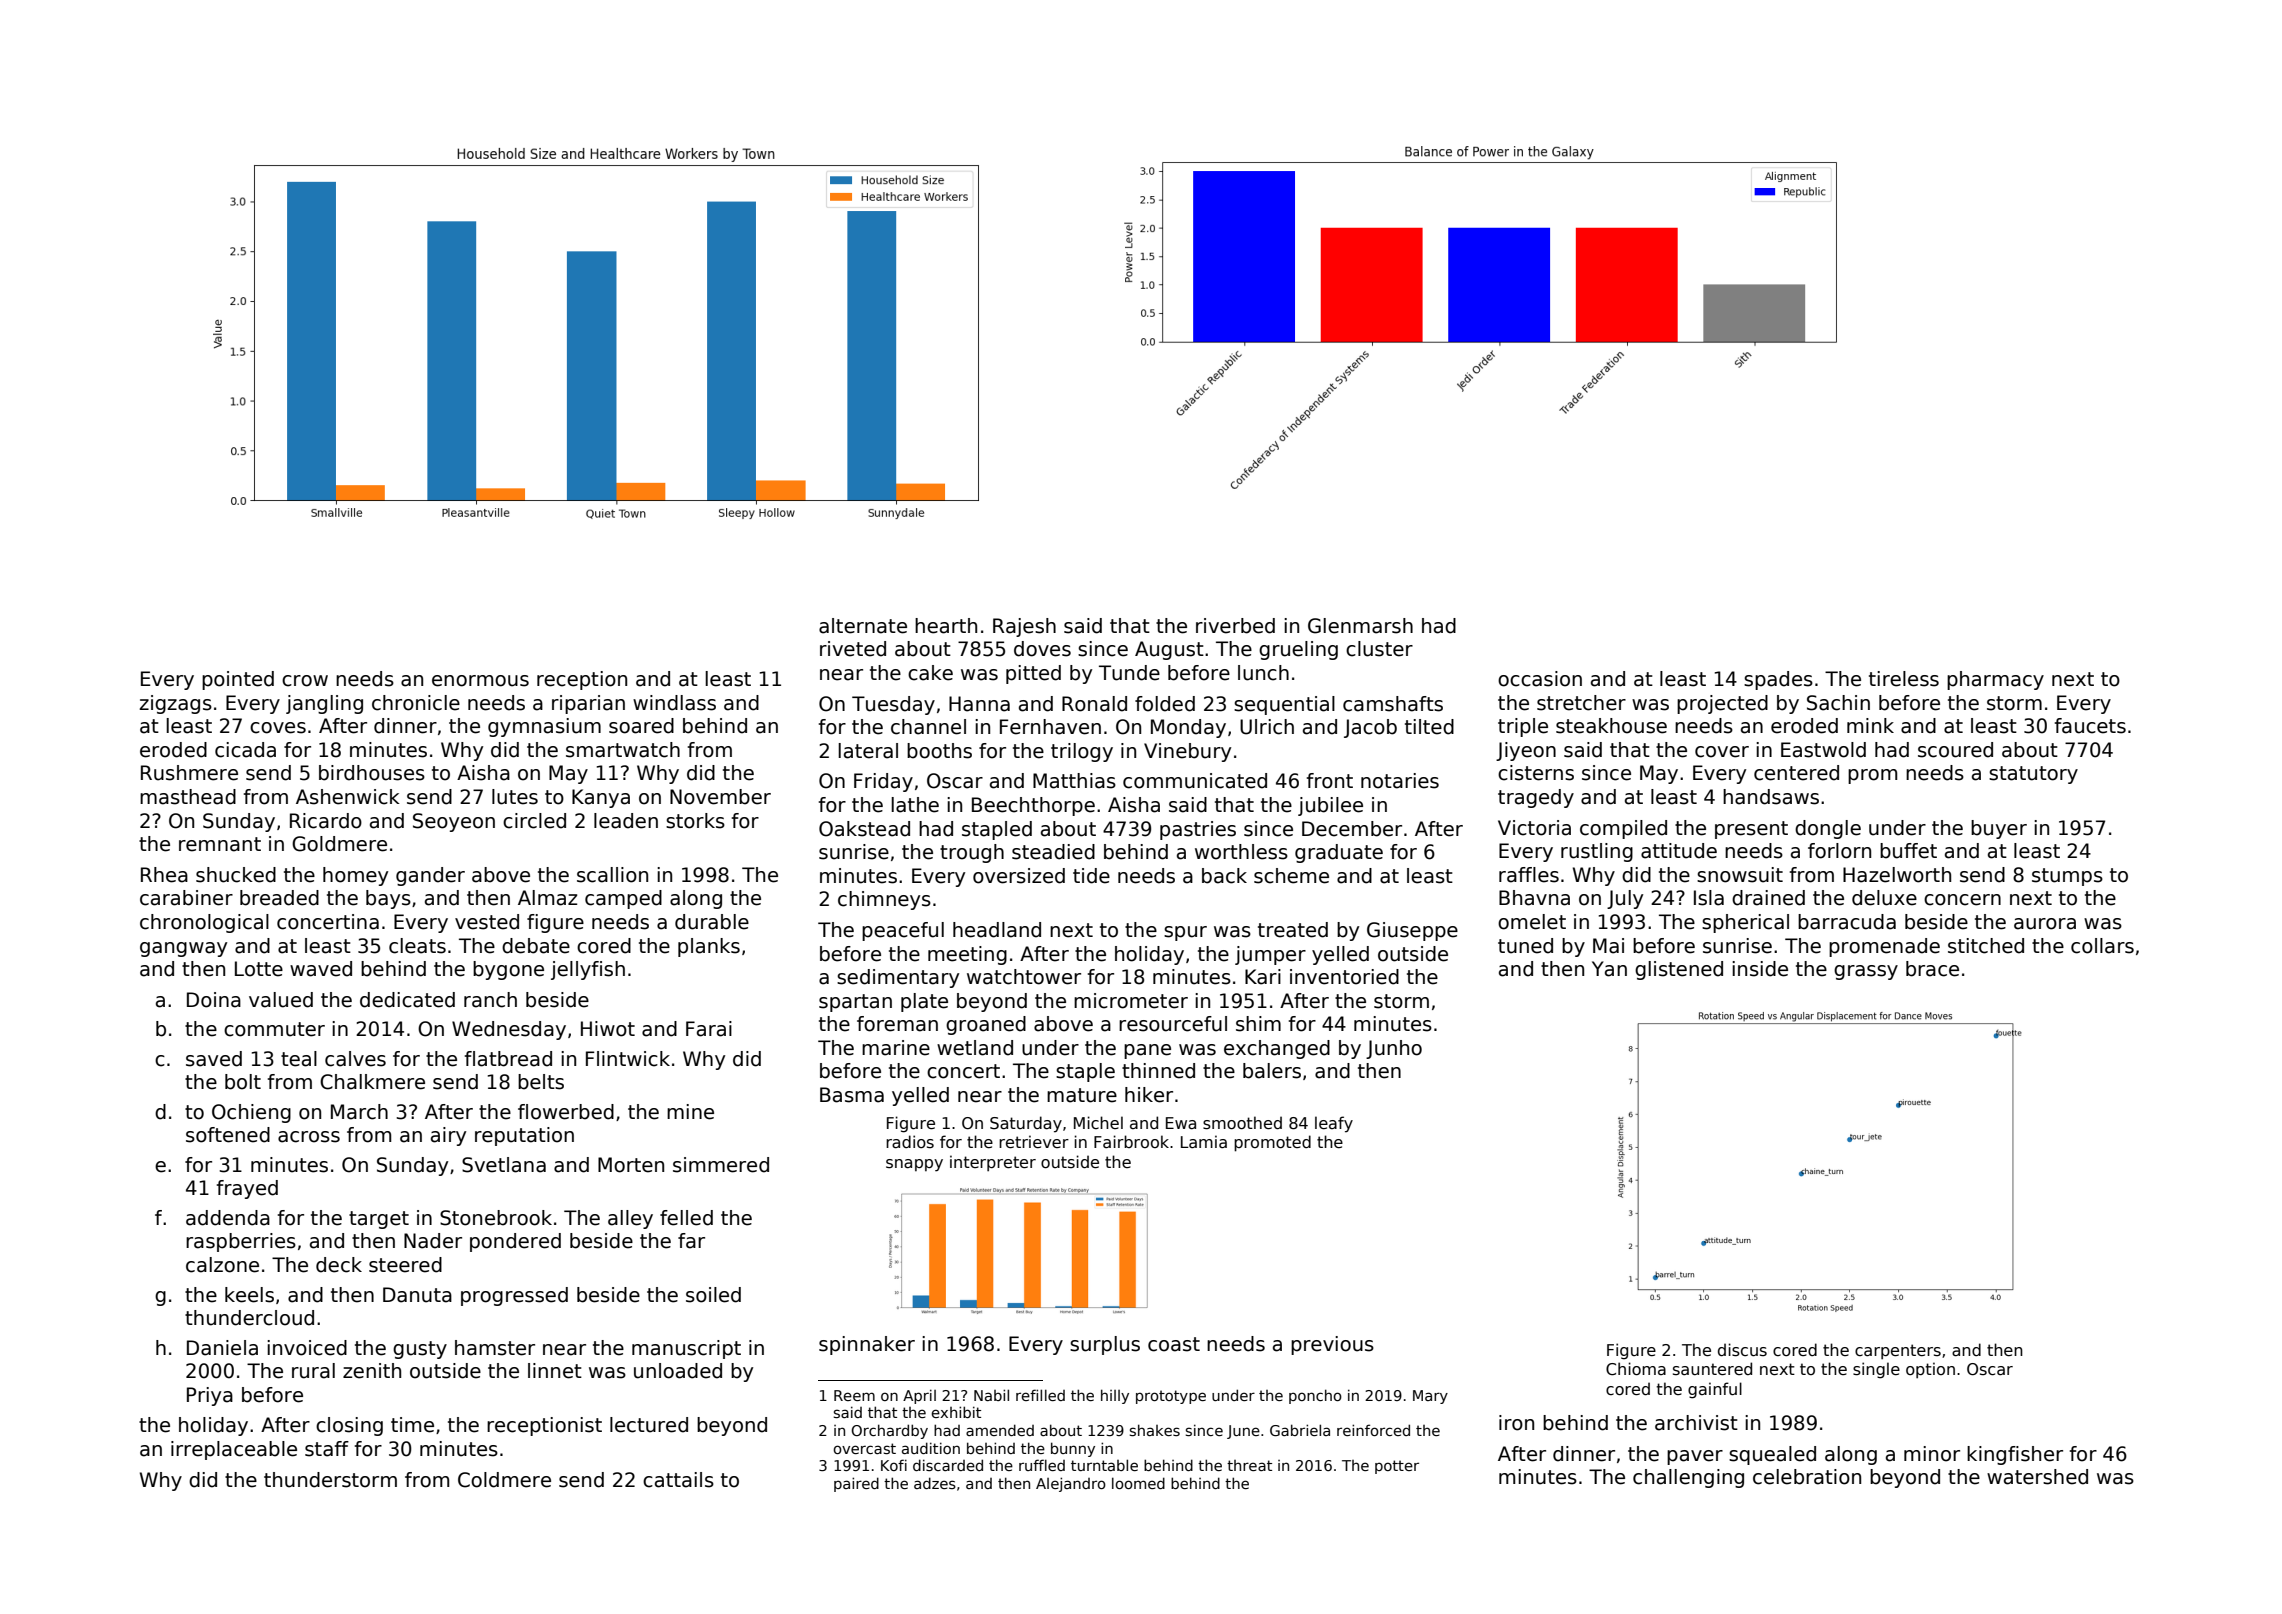 Image resolution: width=2282 pixels, height=1614 pixels. Describe the element at coordinates (863, 626) in the document. I see `alternate` at that location.
